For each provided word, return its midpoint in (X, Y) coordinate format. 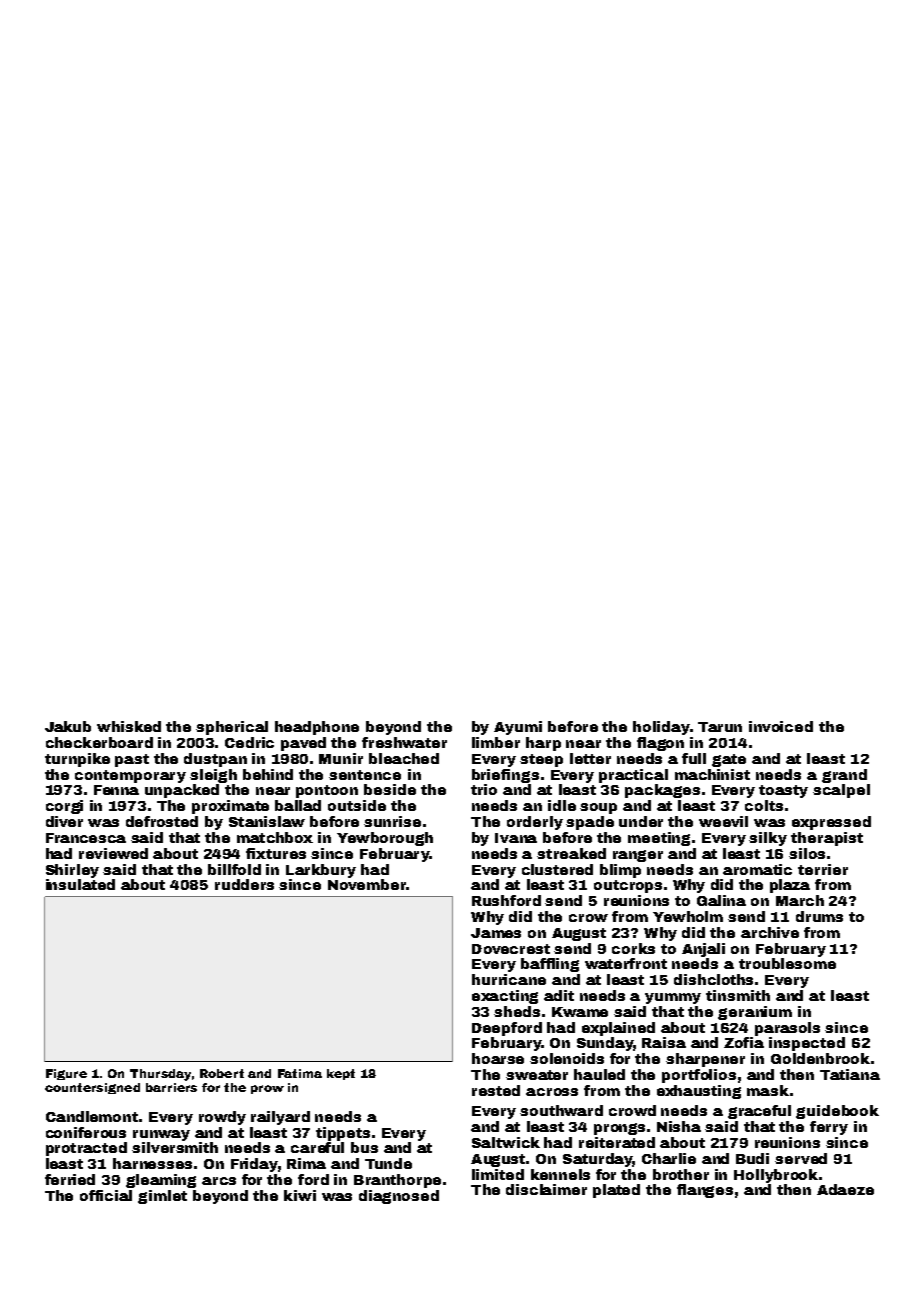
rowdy (222, 1118)
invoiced (781, 726)
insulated (80, 884)
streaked (571, 853)
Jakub (68, 726)
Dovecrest (511, 949)
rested (496, 1090)
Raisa (664, 1042)
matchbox (275, 837)
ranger (638, 856)
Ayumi (518, 728)
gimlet (162, 1197)
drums (819, 916)
